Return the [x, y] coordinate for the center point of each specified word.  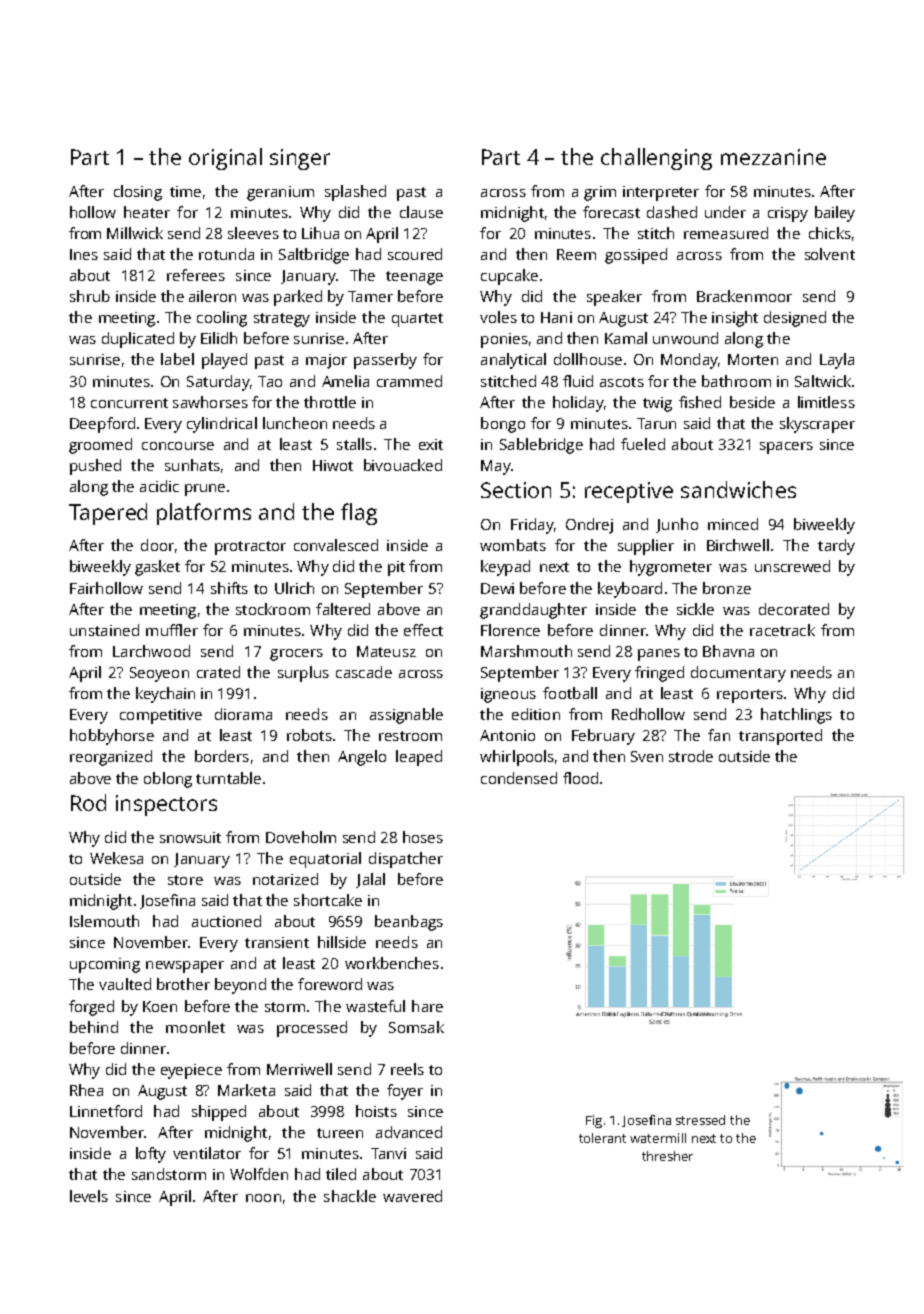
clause [421, 212]
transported [780, 737]
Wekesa [116, 858]
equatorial [325, 860]
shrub [90, 296]
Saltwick [823, 381]
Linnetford [106, 1111]
